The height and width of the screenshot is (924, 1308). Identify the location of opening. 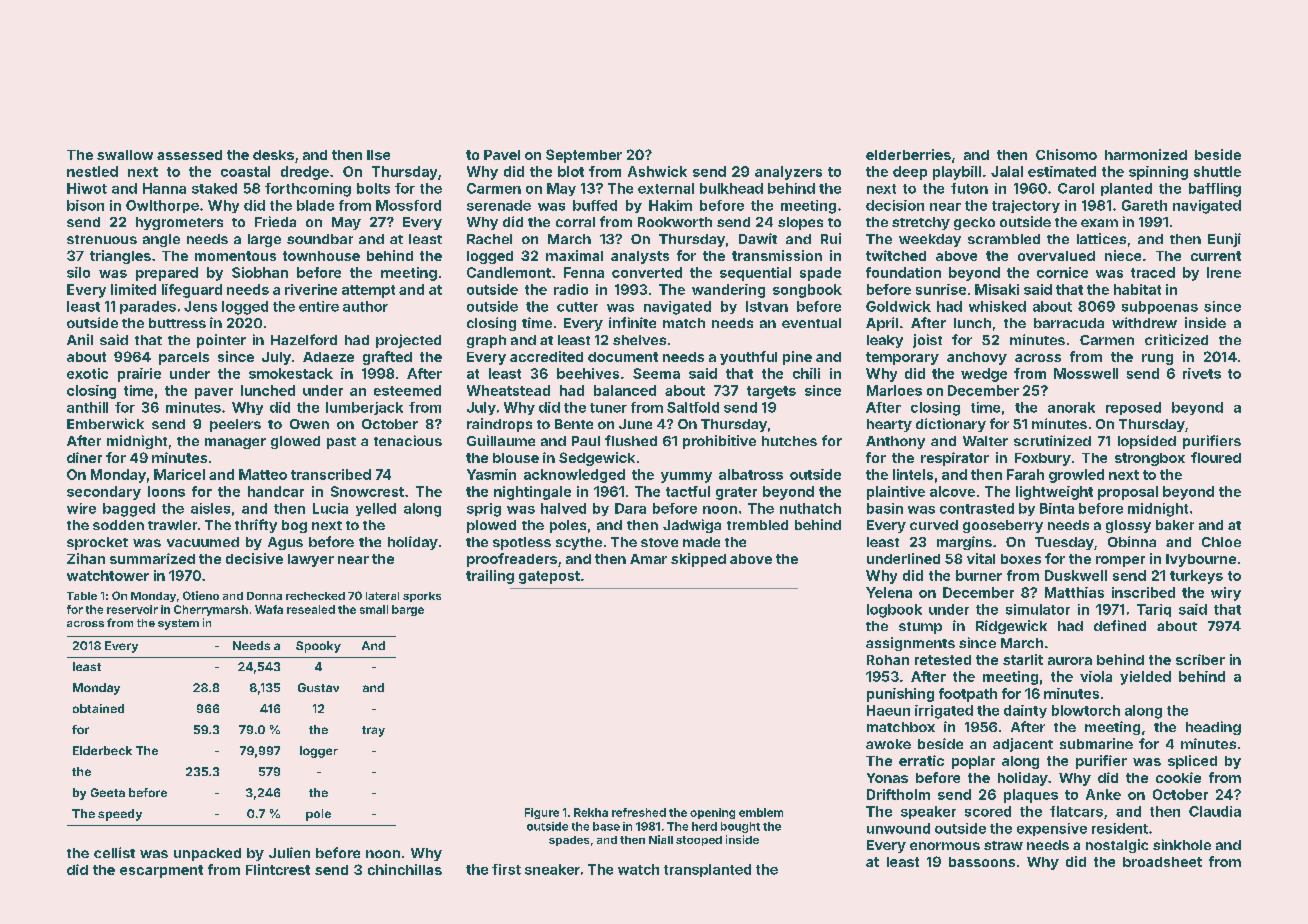
(712, 813).
